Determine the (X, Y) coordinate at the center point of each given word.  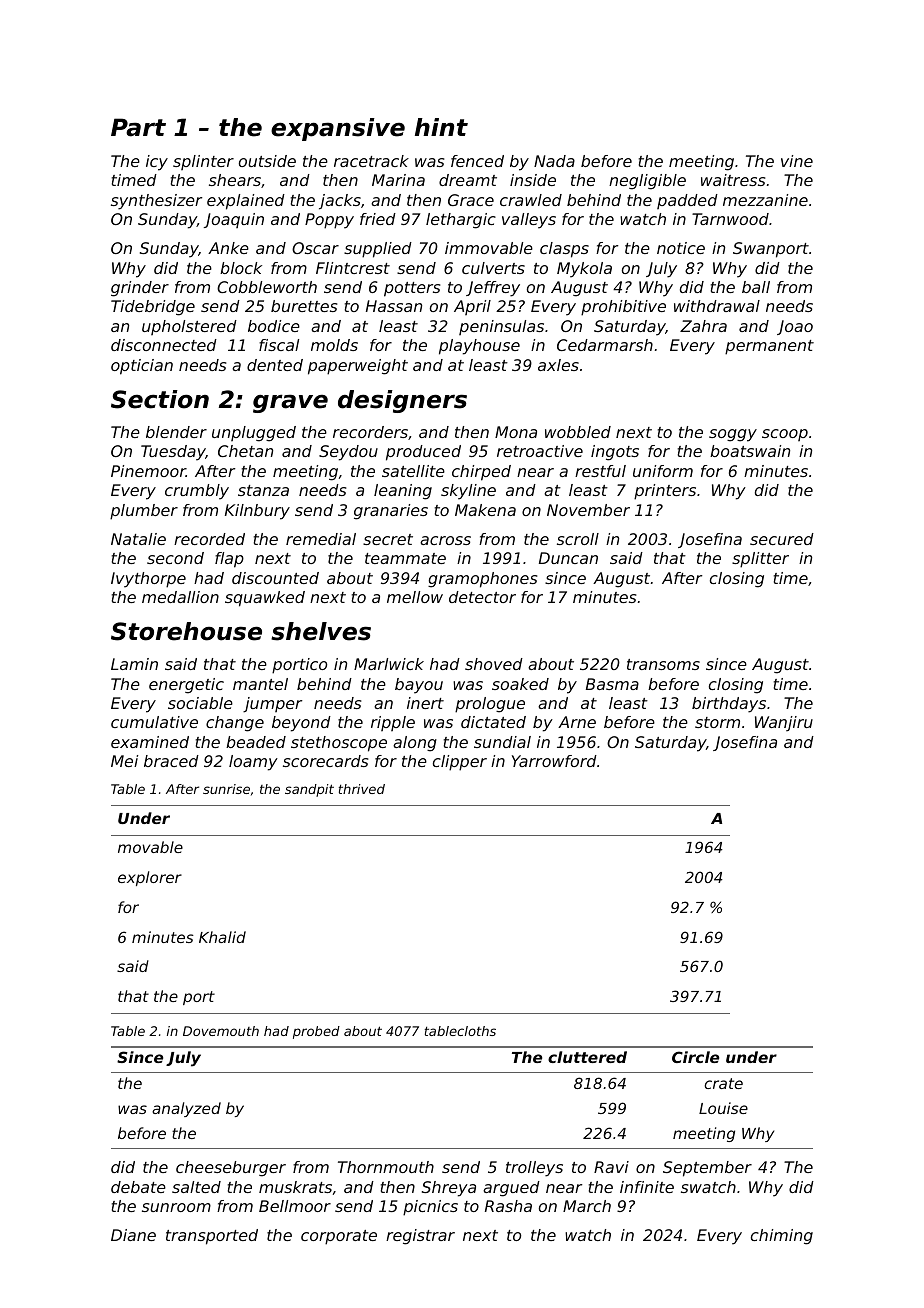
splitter (760, 560)
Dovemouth (221, 1031)
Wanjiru (784, 723)
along (415, 744)
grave (290, 403)
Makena (485, 510)
